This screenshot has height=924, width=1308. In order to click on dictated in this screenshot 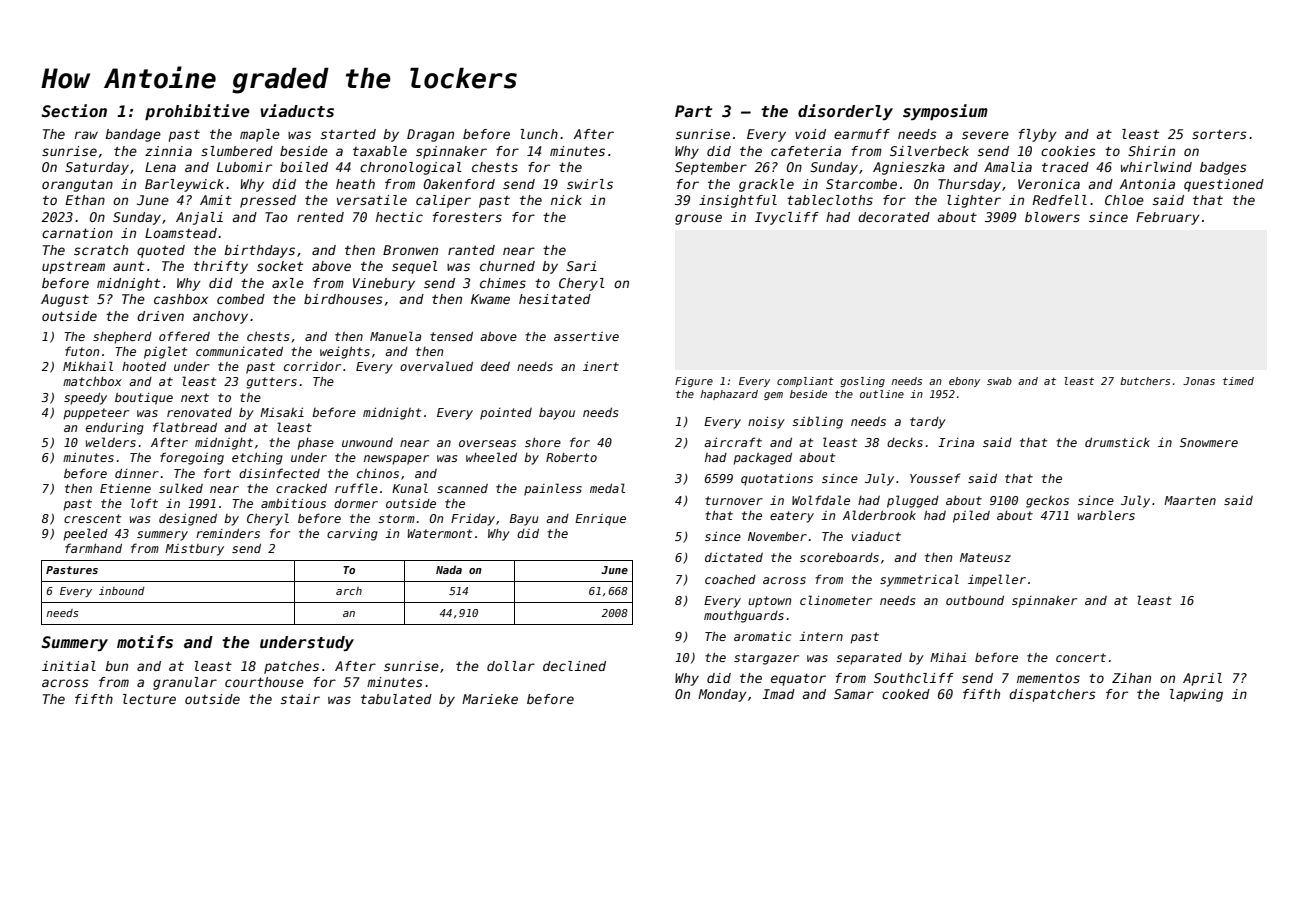, I will do `click(734, 557)`.
